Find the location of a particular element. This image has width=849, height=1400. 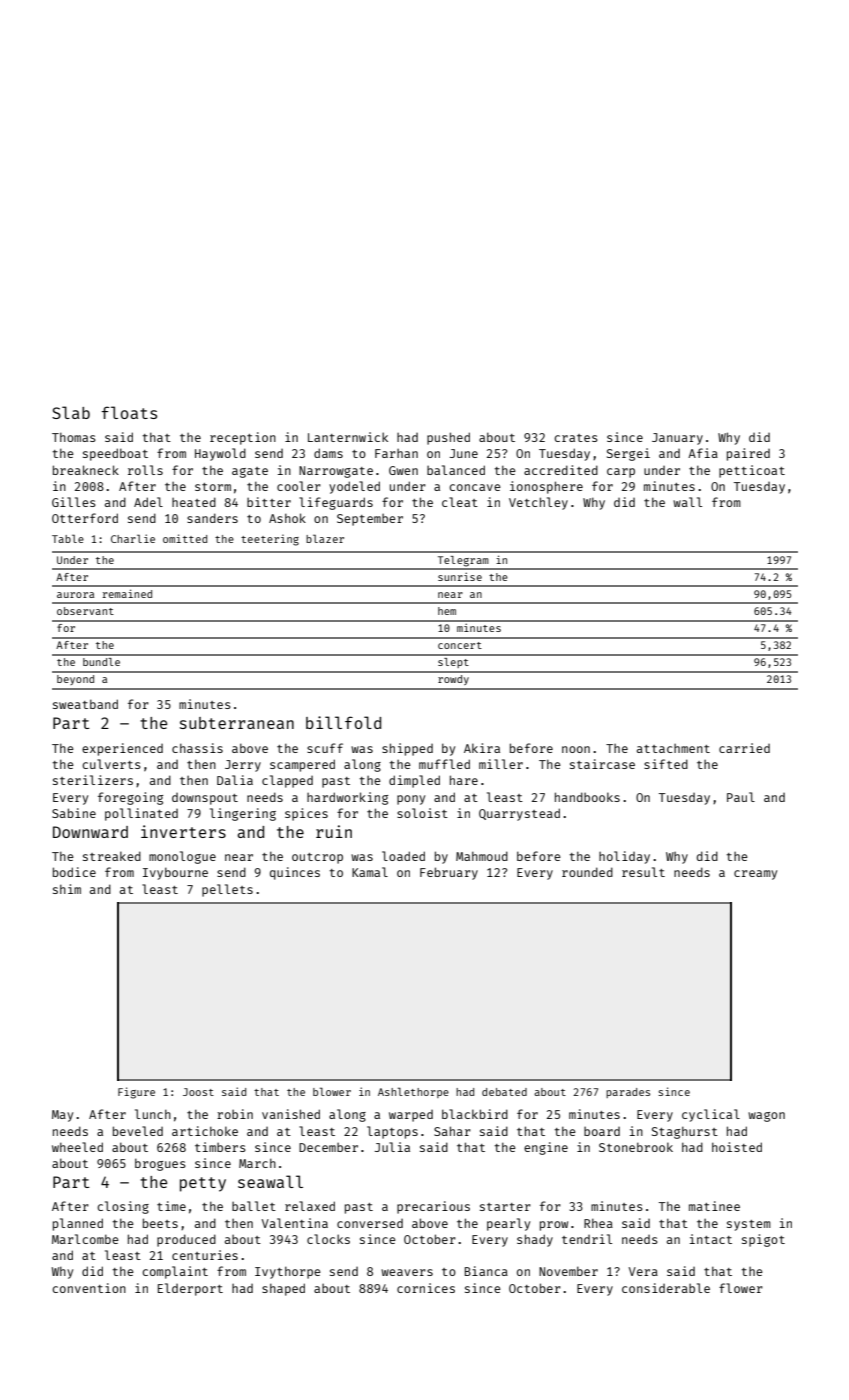

flower is located at coordinates (741, 1288).
